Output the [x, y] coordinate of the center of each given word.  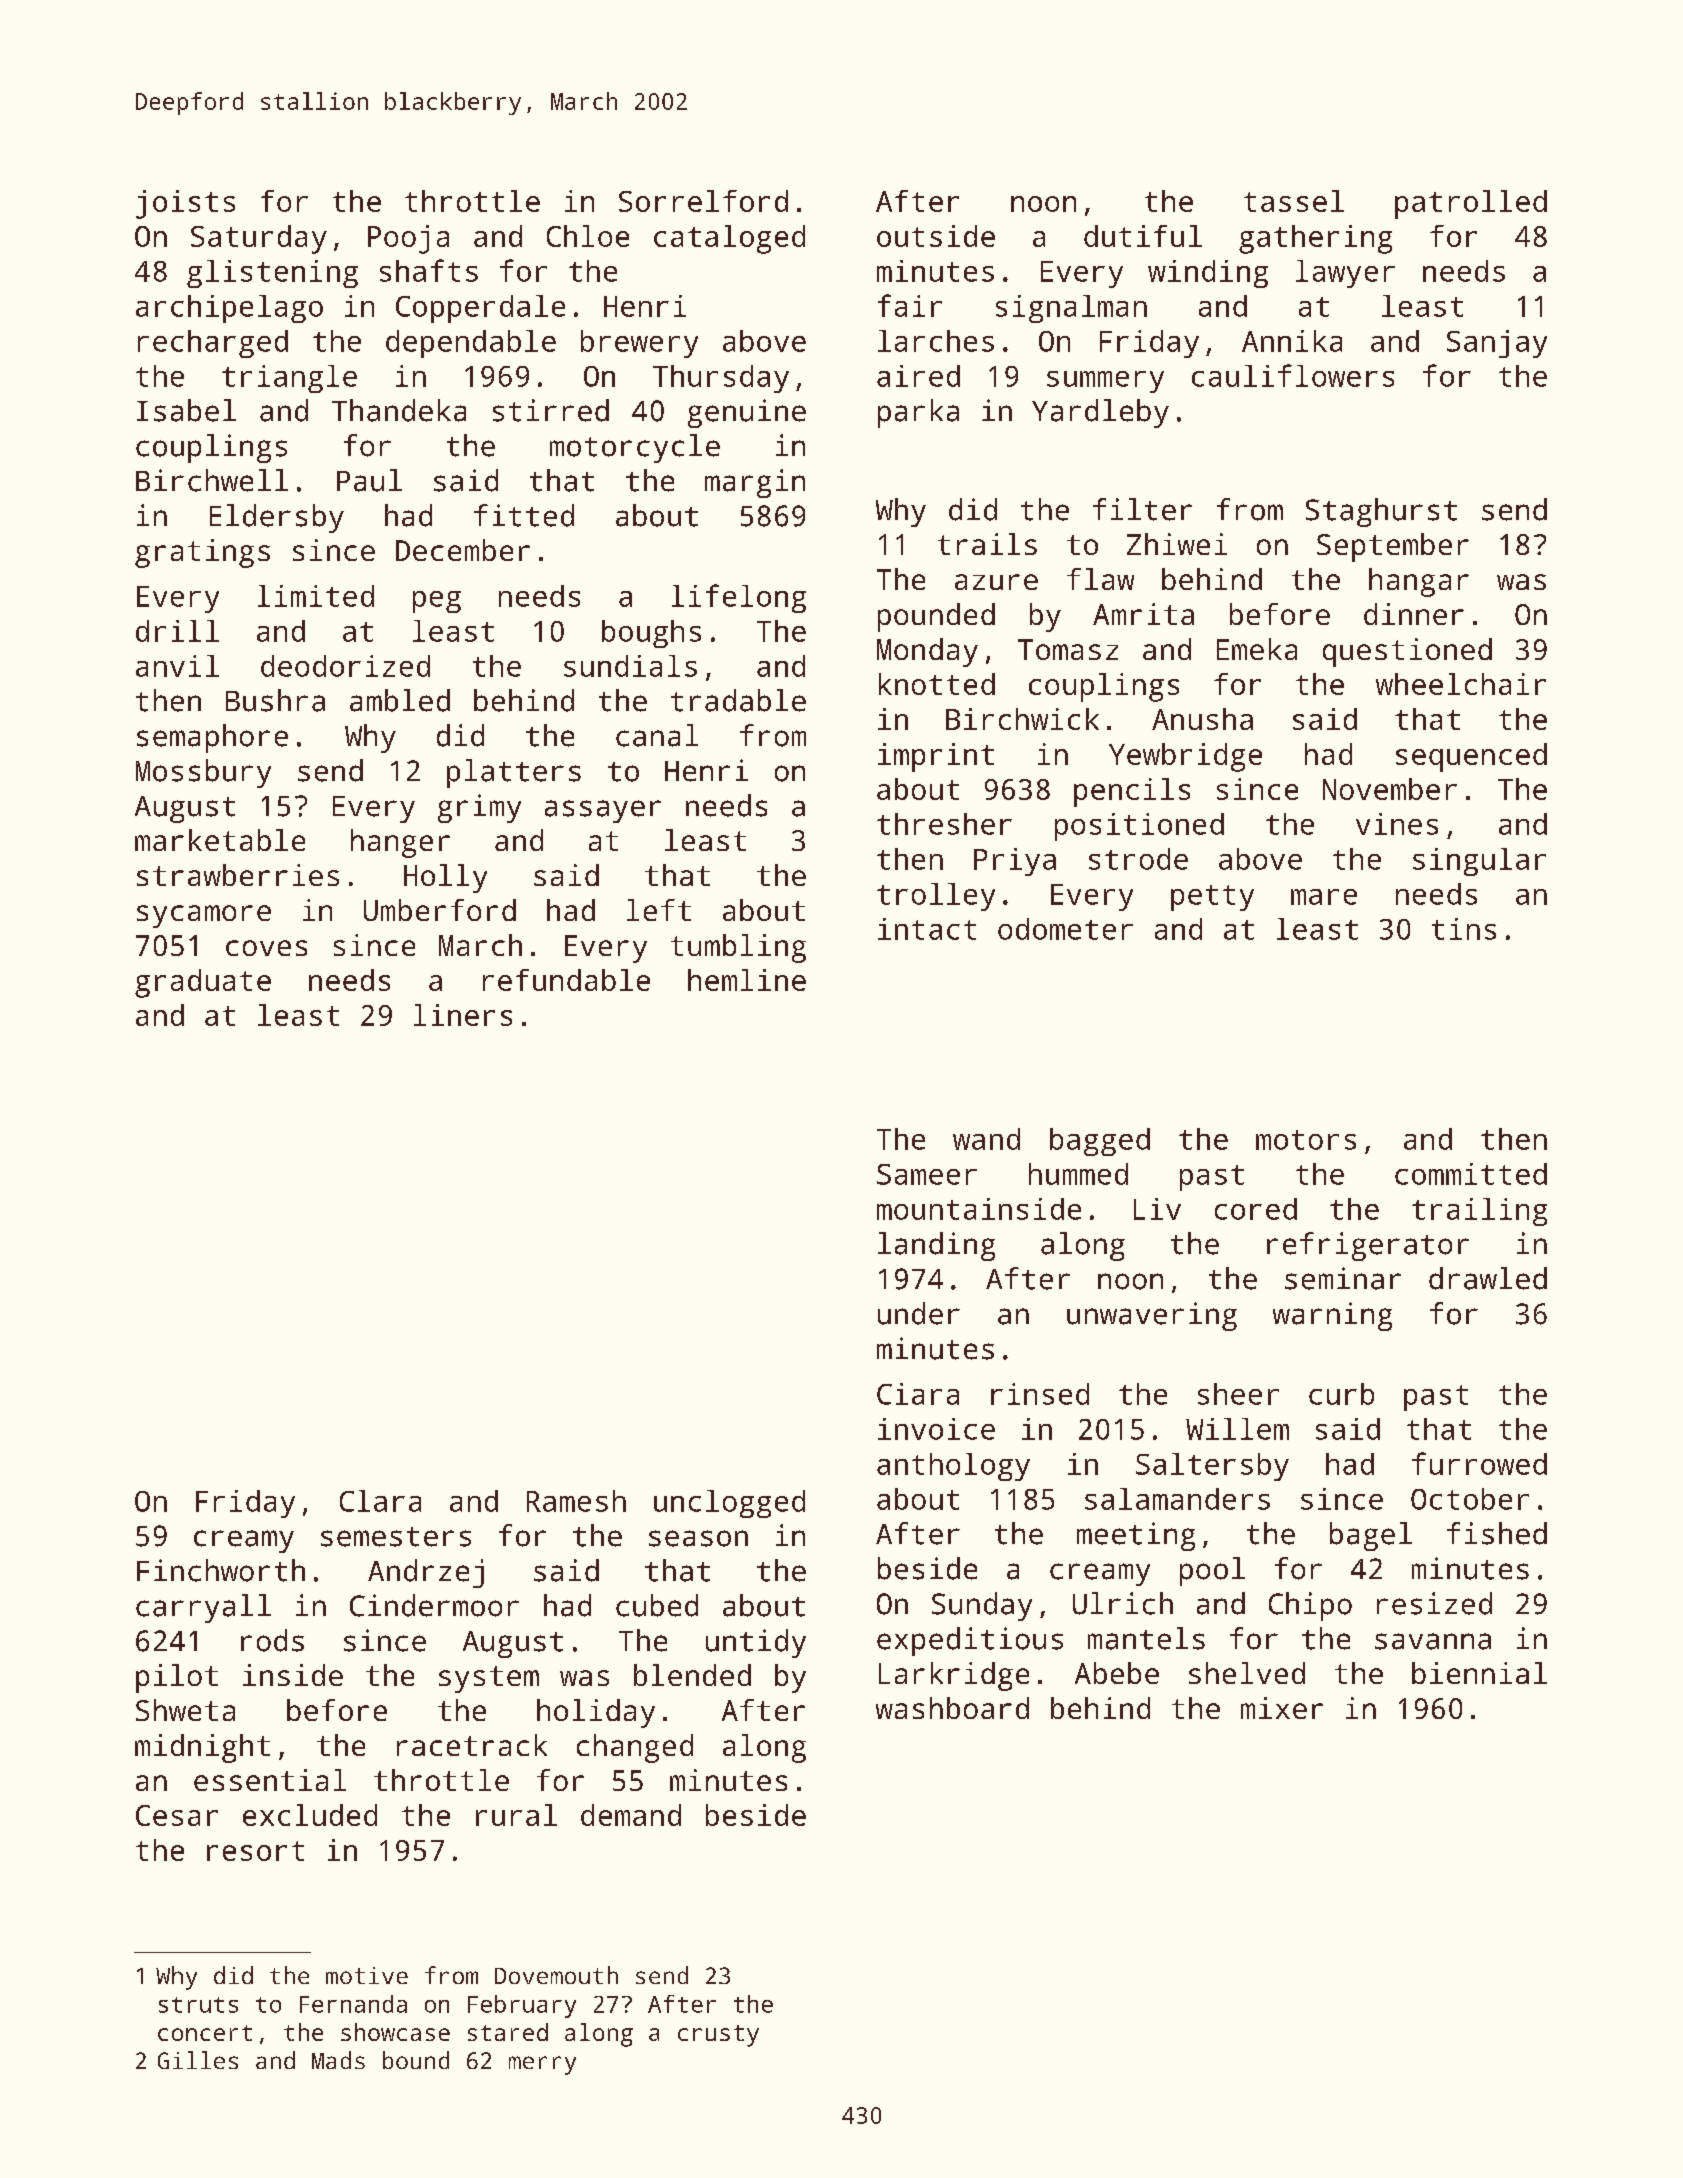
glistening [272, 274]
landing [936, 1246]
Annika [1292, 341]
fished [1497, 1533]
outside [936, 236]
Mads [338, 2060]
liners [463, 1015]
